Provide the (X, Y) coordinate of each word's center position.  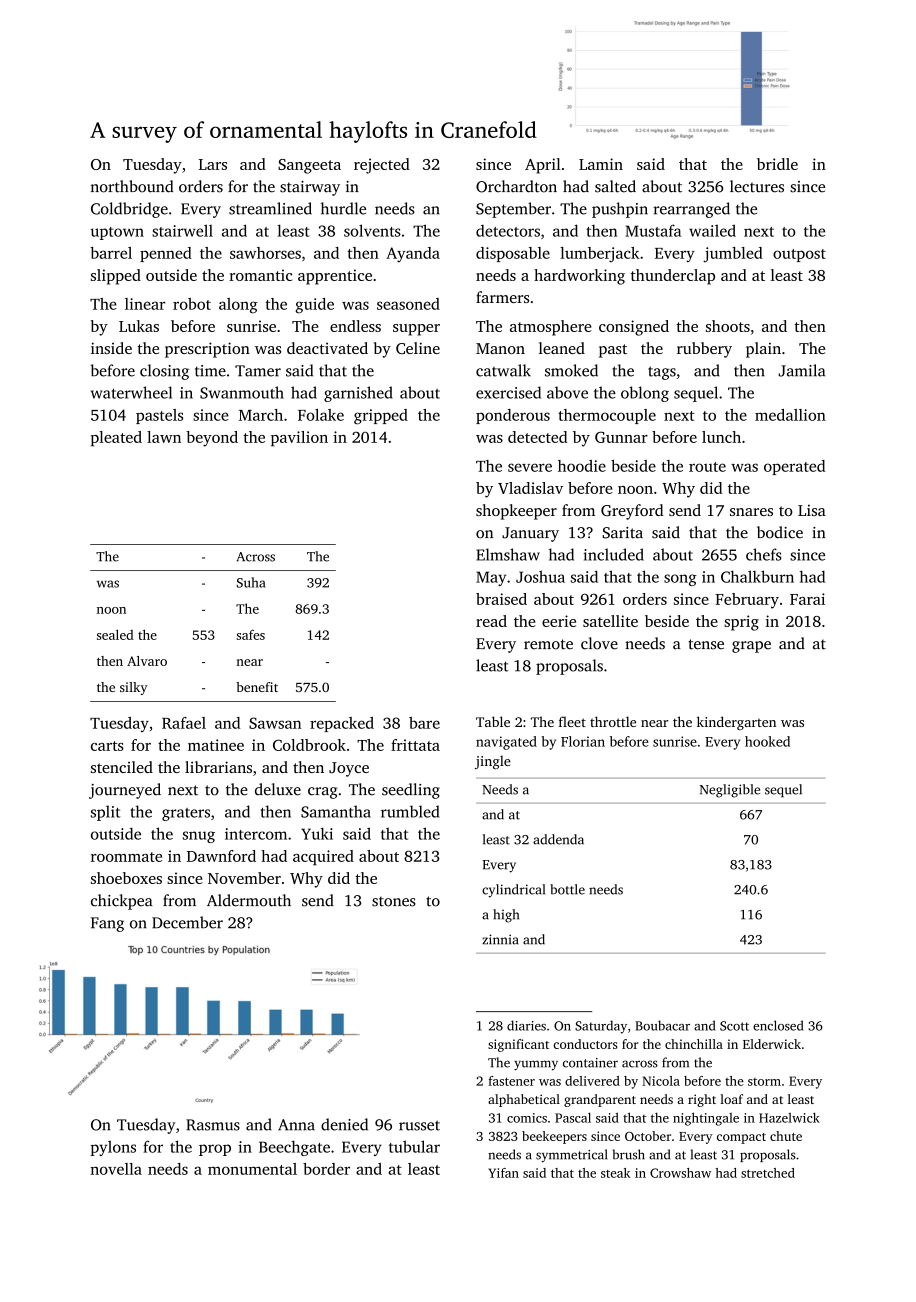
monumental (252, 1169)
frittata (415, 745)
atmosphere (551, 328)
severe (530, 467)
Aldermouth (249, 900)
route (707, 467)
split (105, 813)
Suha (251, 582)
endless (355, 326)
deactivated (327, 348)
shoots (728, 326)
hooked (767, 741)
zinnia (500, 939)
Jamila (802, 370)
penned (166, 254)
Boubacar (662, 1025)
